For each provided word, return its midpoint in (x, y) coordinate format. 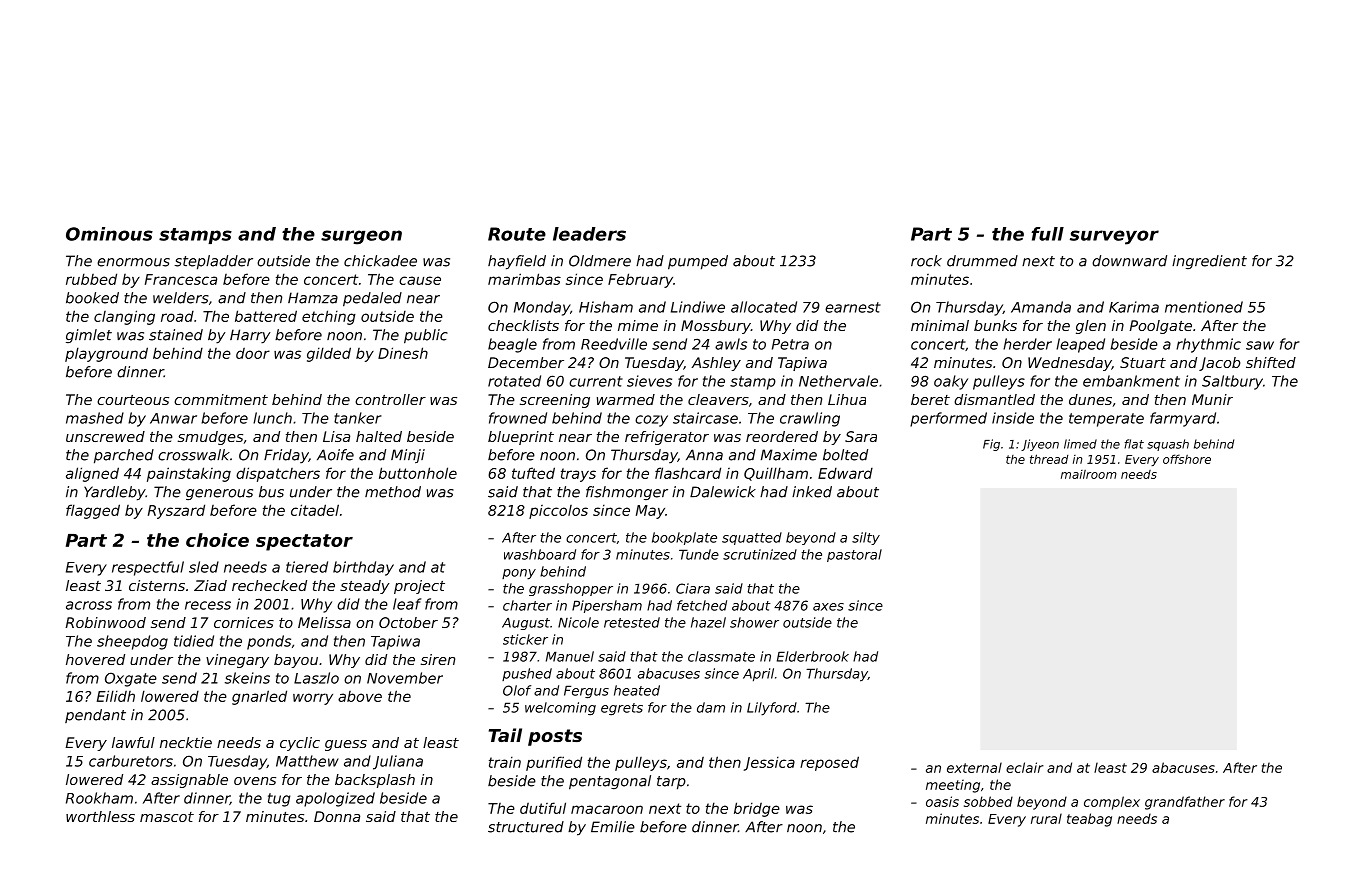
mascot (167, 817)
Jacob (1220, 364)
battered (266, 316)
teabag (1089, 820)
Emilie (613, 827)
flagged (93, 511)
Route (517, 234)
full (1047, 234)
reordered (782, 436)
